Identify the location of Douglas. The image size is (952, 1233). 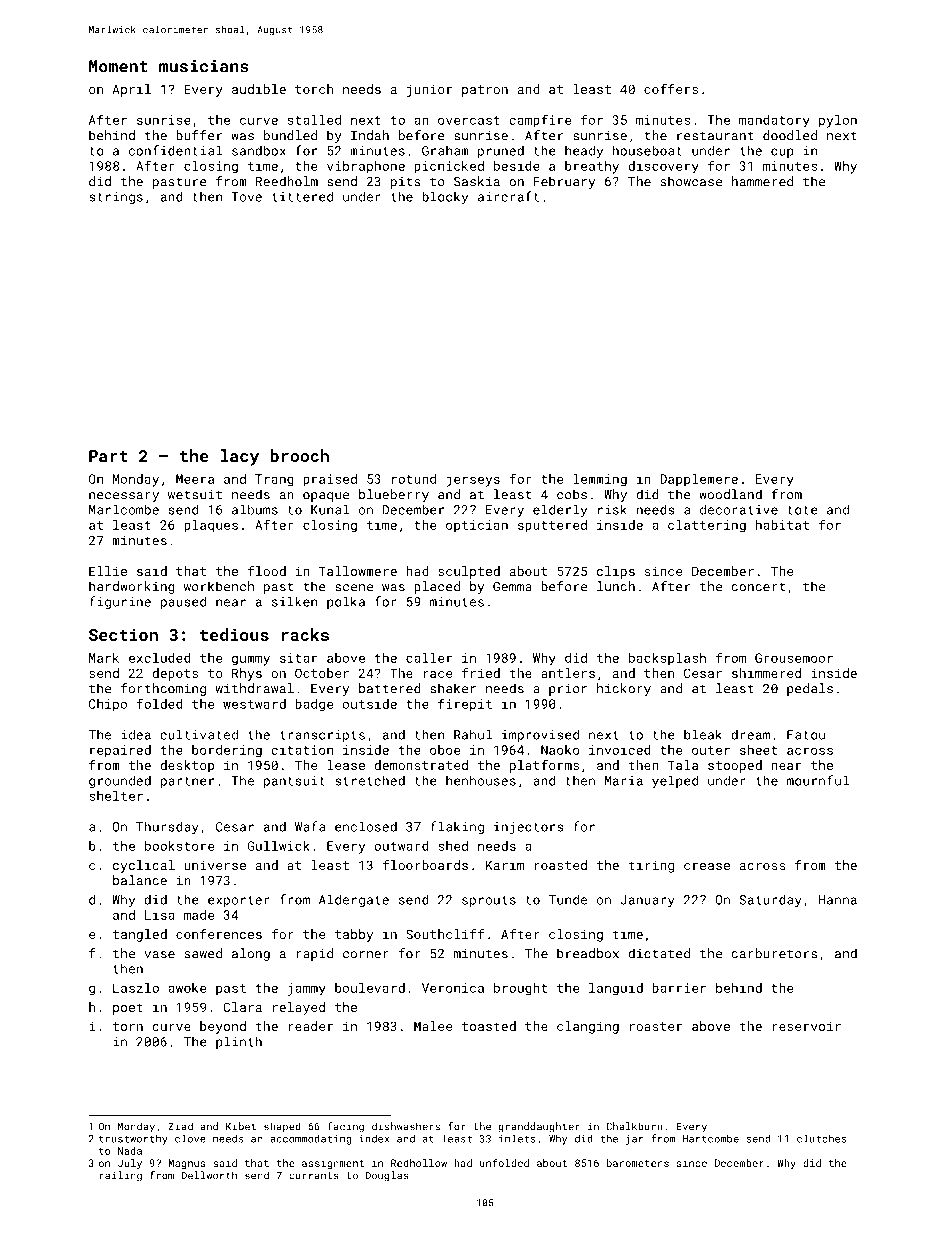
(387, 1176).
